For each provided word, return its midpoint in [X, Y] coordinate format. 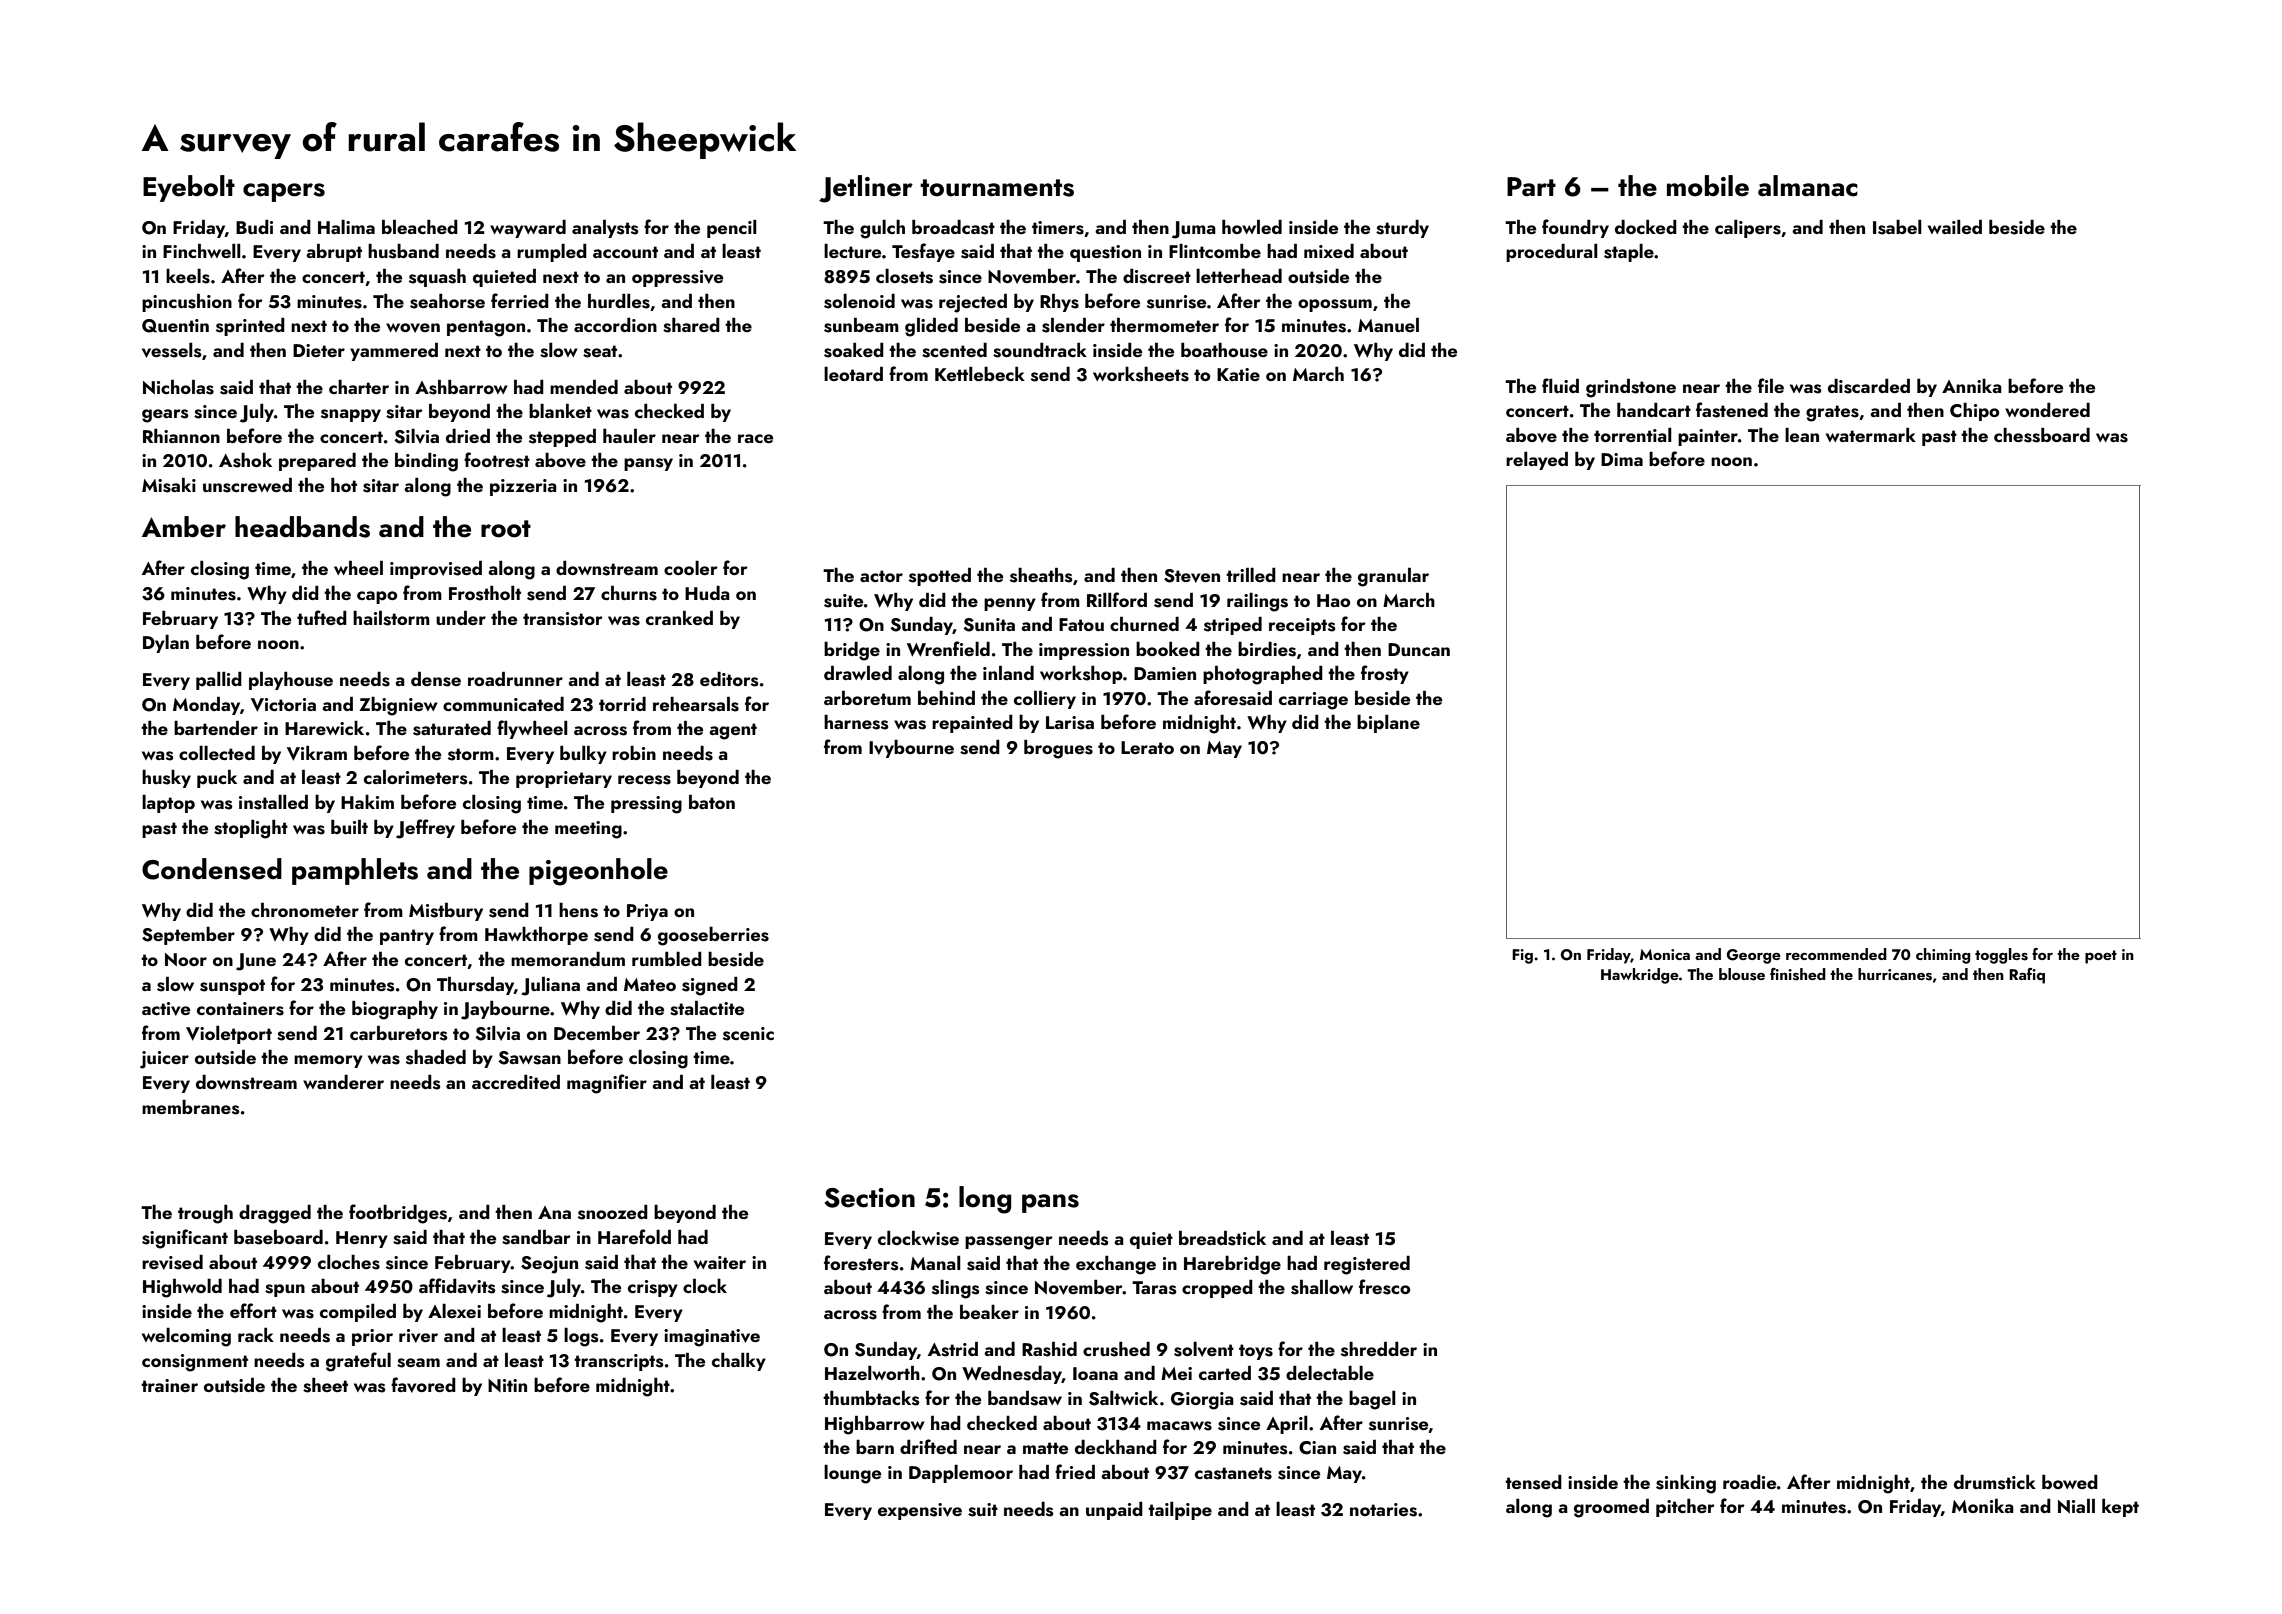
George [1754, 956]
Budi [254, 227]
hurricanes [1895, 974]
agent [733, 731]
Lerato [1147, 747]
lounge [852, 1474]
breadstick [1222, 1238]
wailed [1955, 227]
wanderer [343, 1082]
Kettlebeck [980, 374]
